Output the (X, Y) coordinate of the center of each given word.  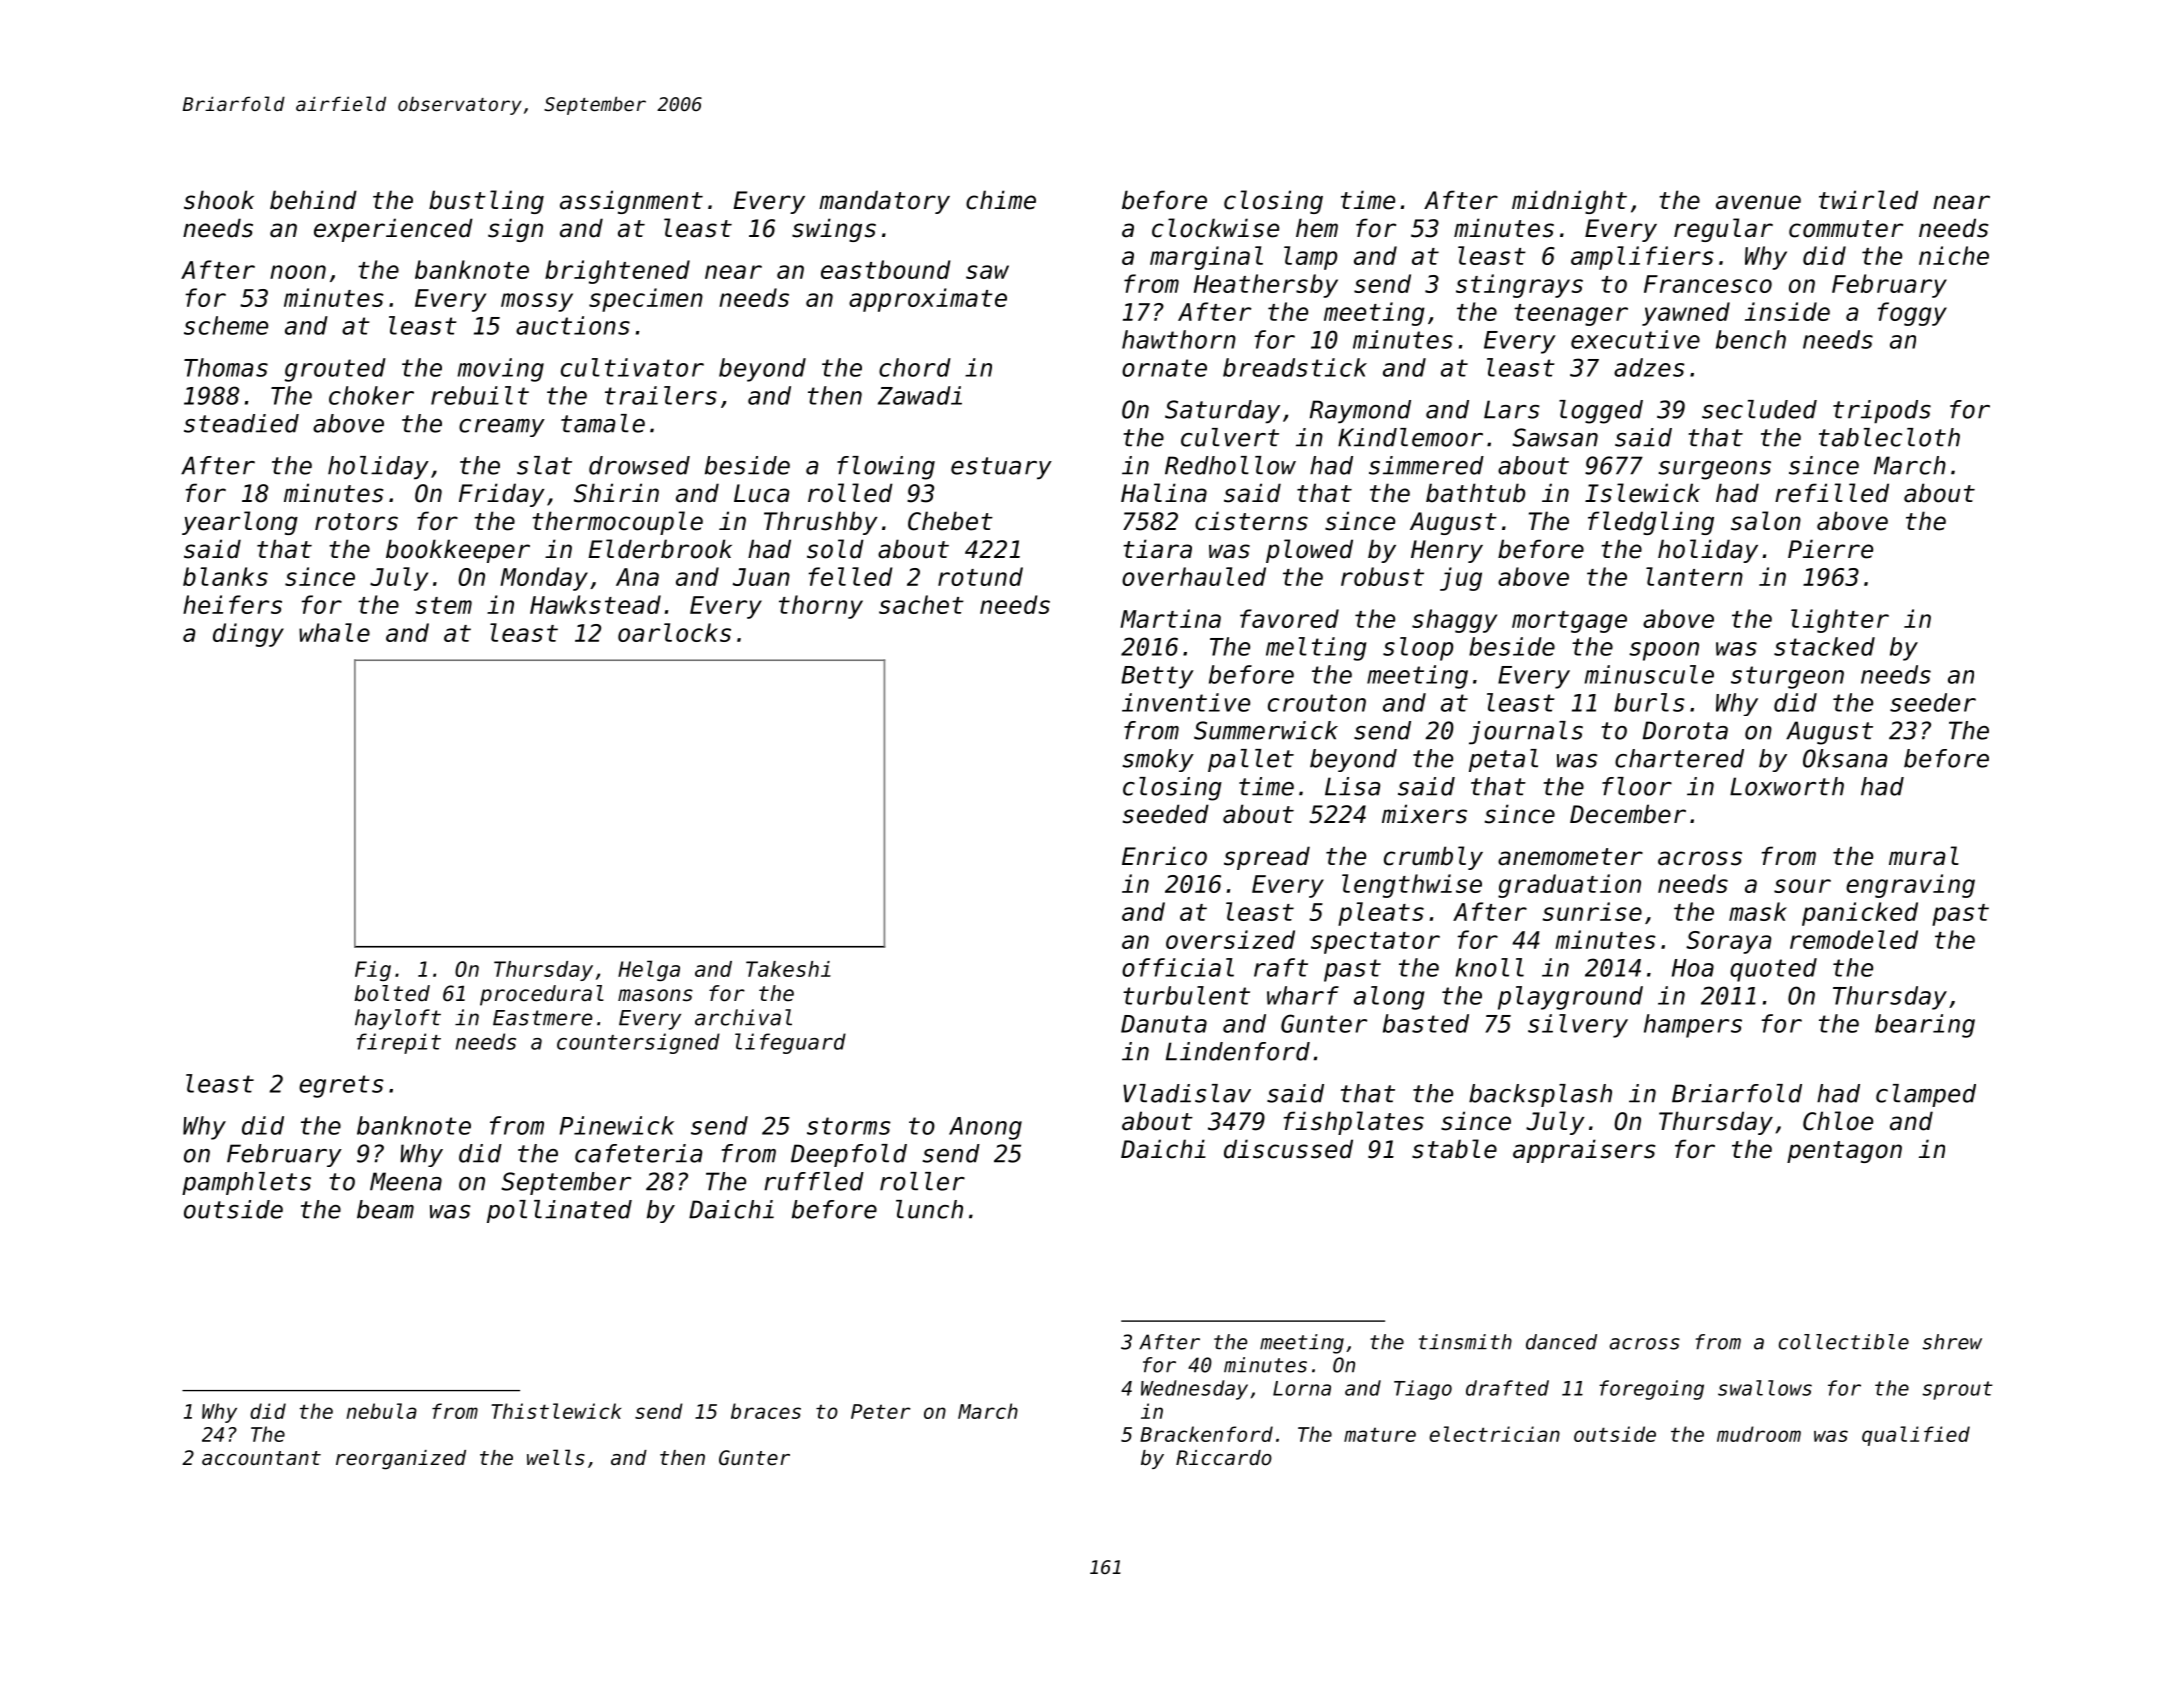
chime (1001, 200)
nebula (381, 1411)
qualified (1916, 1436)
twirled (1868, 200)
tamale (603, 423)
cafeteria (638, 1153)
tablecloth (1889, 437)
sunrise (1592, 911)
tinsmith (1465, 1342)
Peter (881, 1411)
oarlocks (674, 632)
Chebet (950, 521)
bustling (486, 202)
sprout (1957, 1390)
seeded (1166, 814)
